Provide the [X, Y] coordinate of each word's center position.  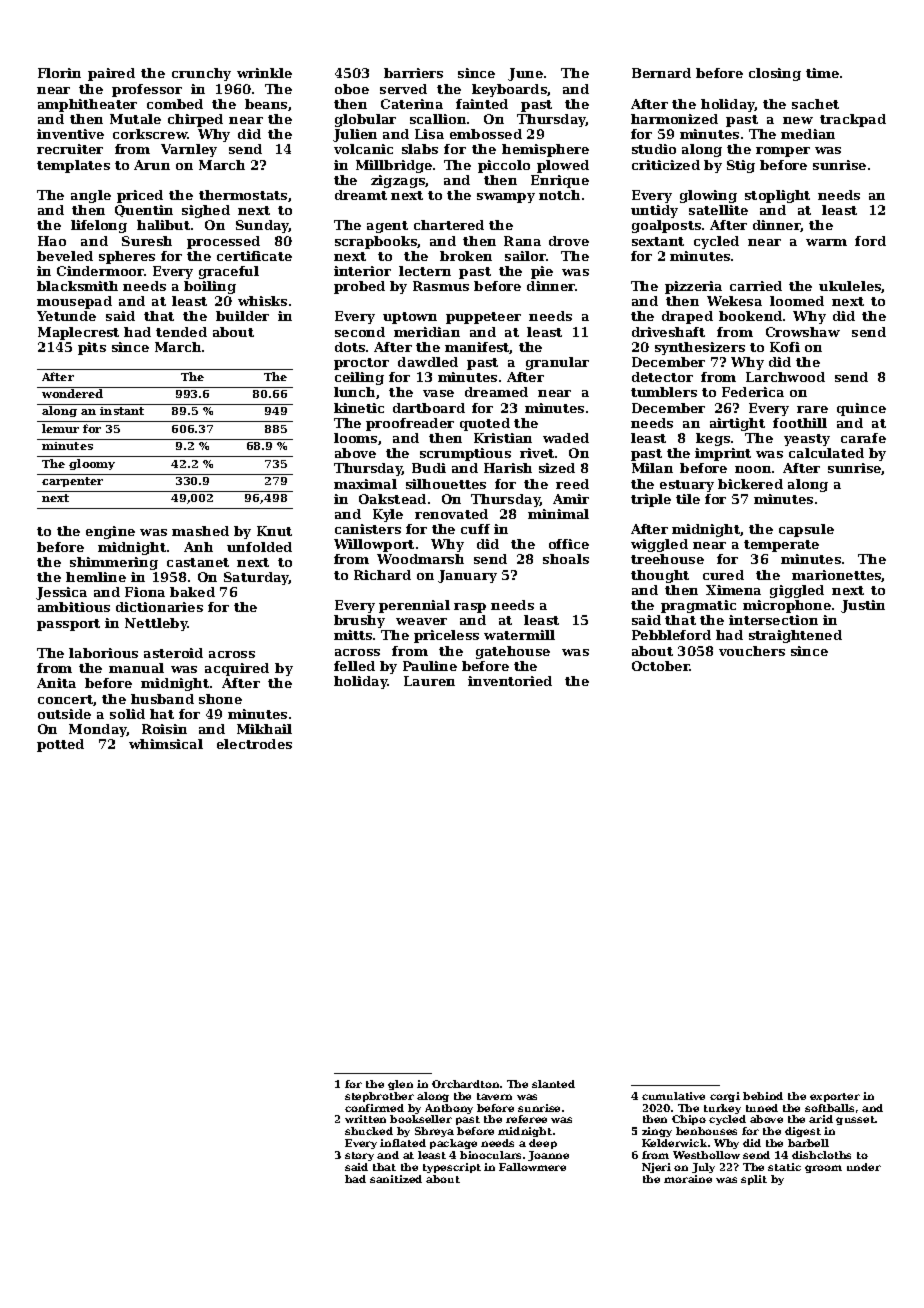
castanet [198, 562]
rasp [470, 608]
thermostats [243, 195]
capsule [806, 530]
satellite [718, 210]
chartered [449, 225]
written [365, 1119]
